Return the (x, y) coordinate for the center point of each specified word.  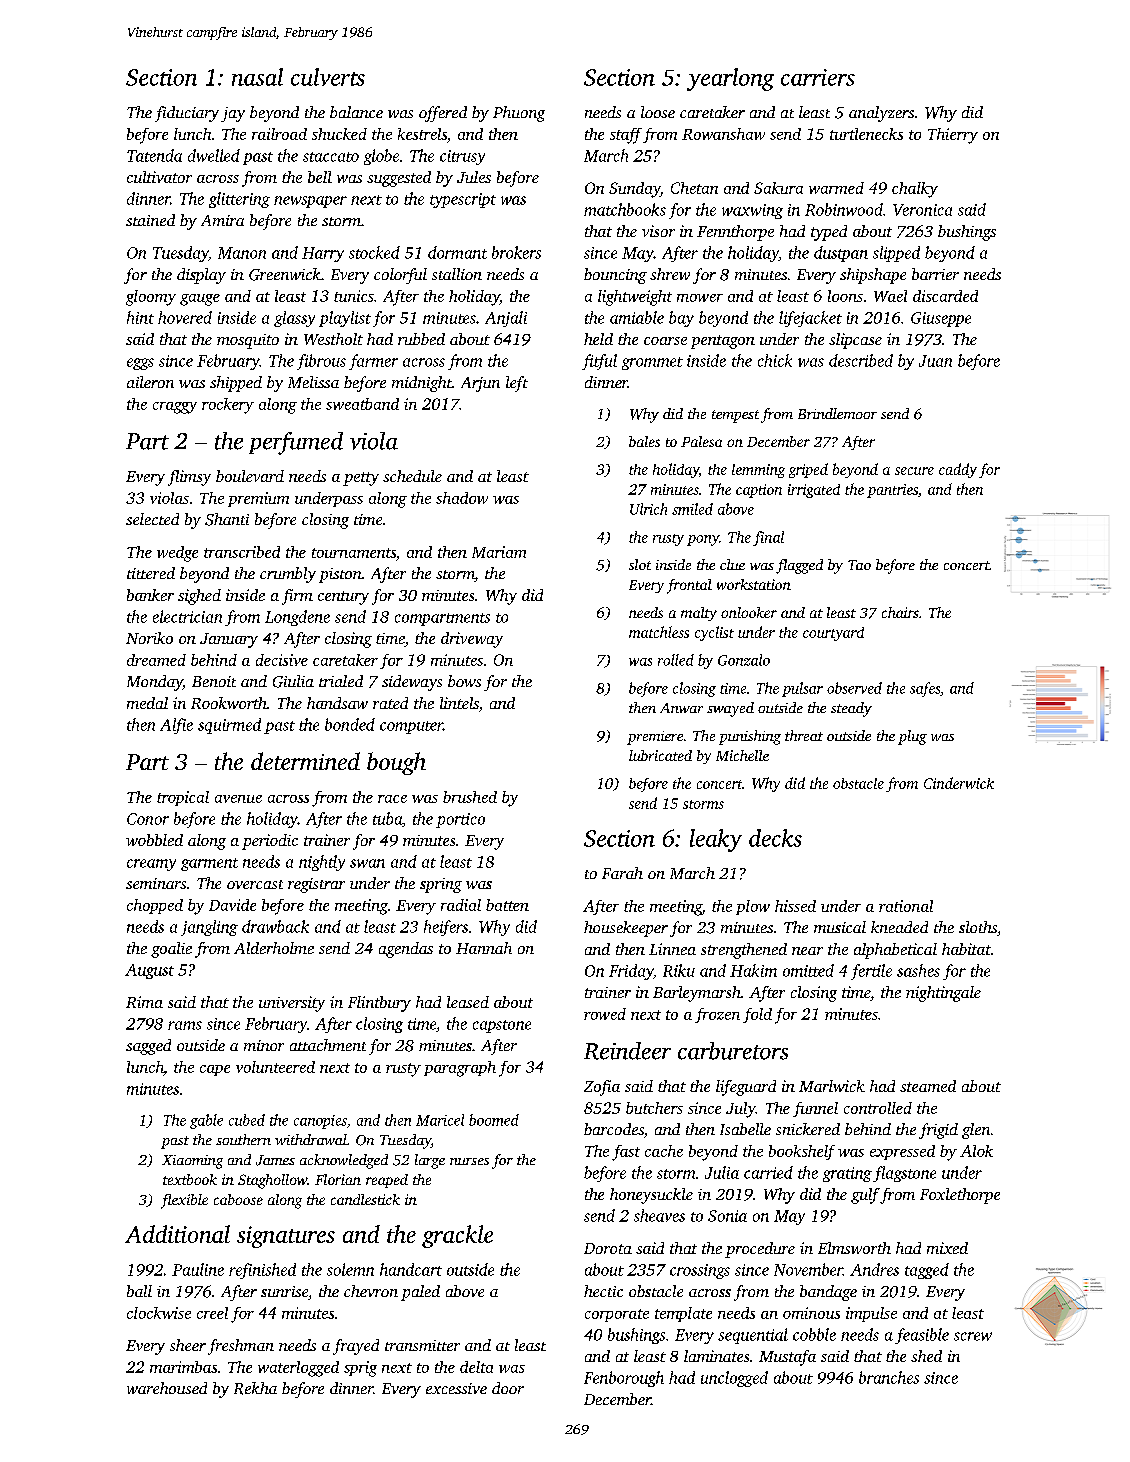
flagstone (904, 1174)
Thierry (953, 136)
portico (460, 820)
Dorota (608, 1248)
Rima (144, 1002)
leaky (716, 840)
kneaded (899, 927)
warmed (836, 188)
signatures (286, 1237)
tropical (183, 798)
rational (906, 906)
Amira (222, 220)
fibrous (321, 362)
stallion (457, 274)
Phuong (519, 114)
